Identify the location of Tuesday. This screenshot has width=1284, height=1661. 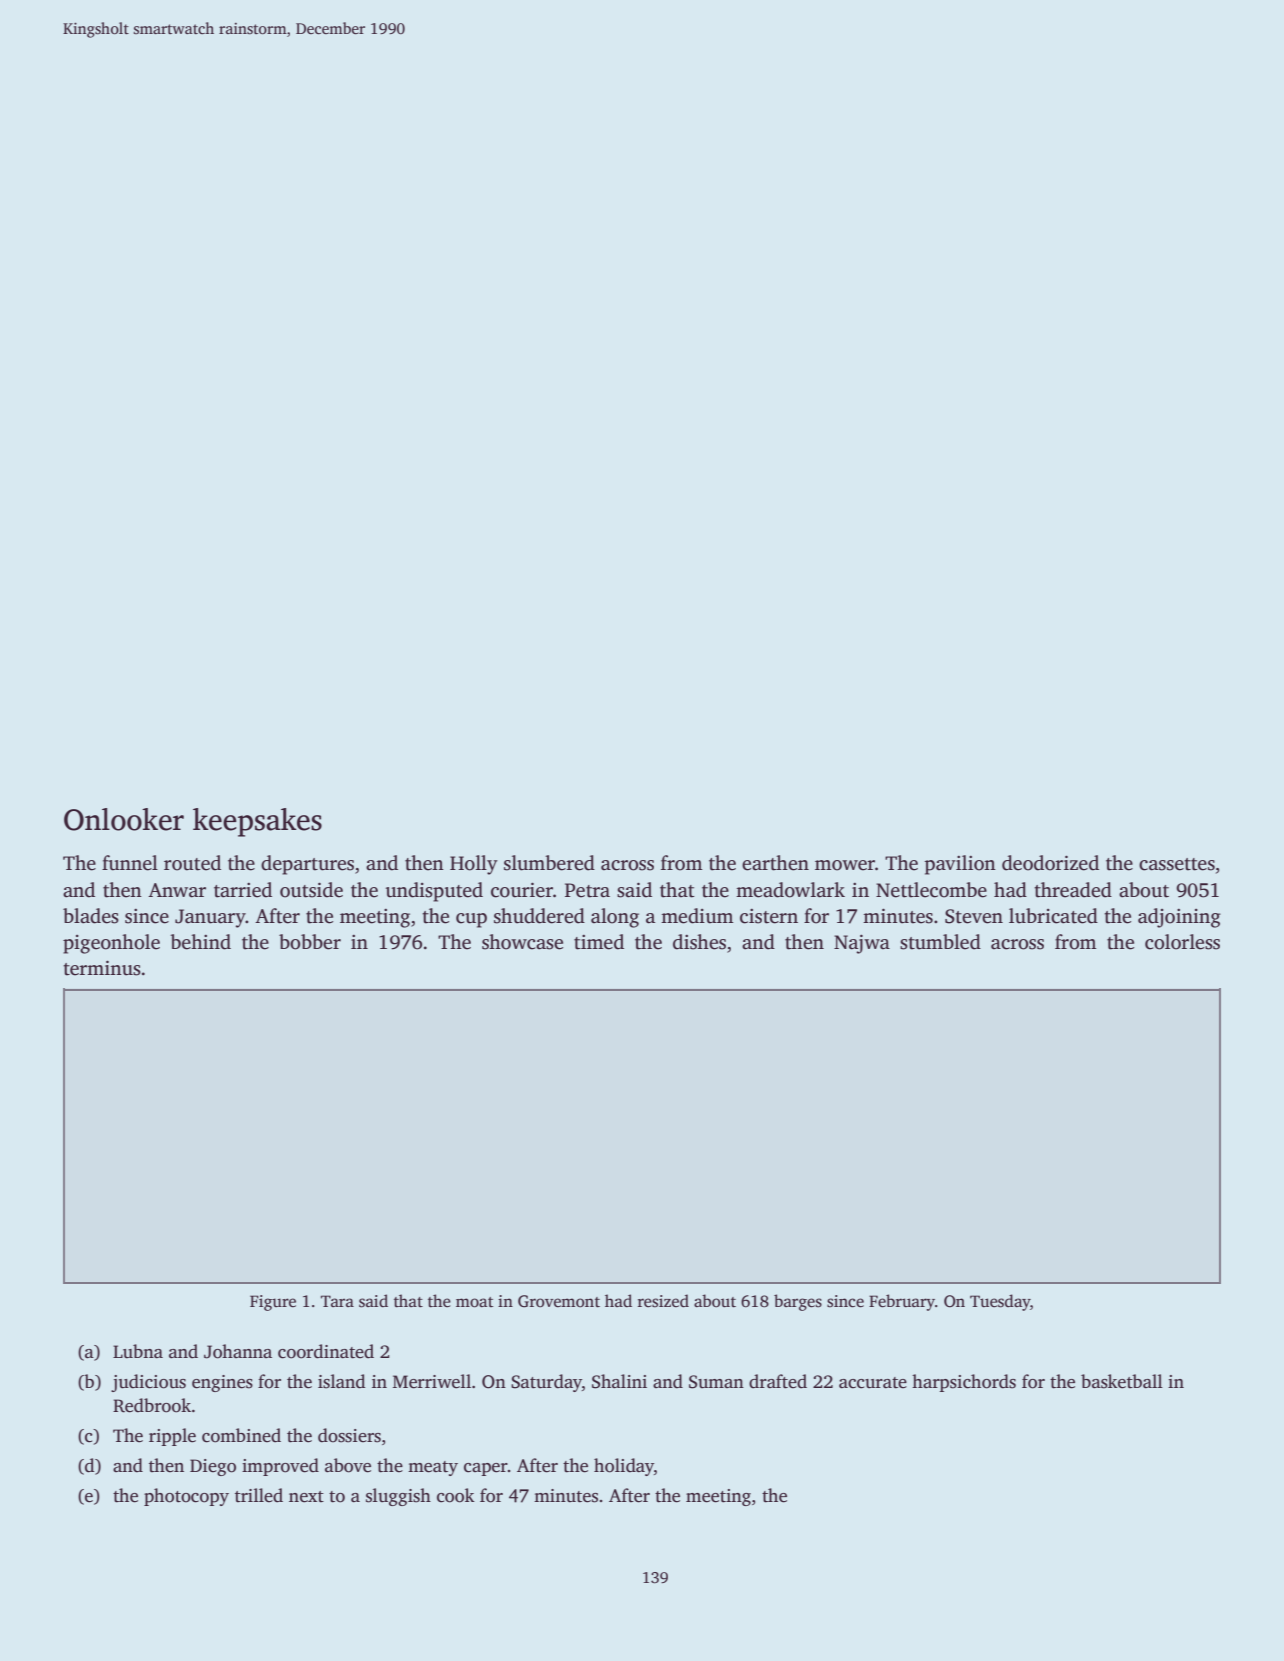
(1000, 1302).
